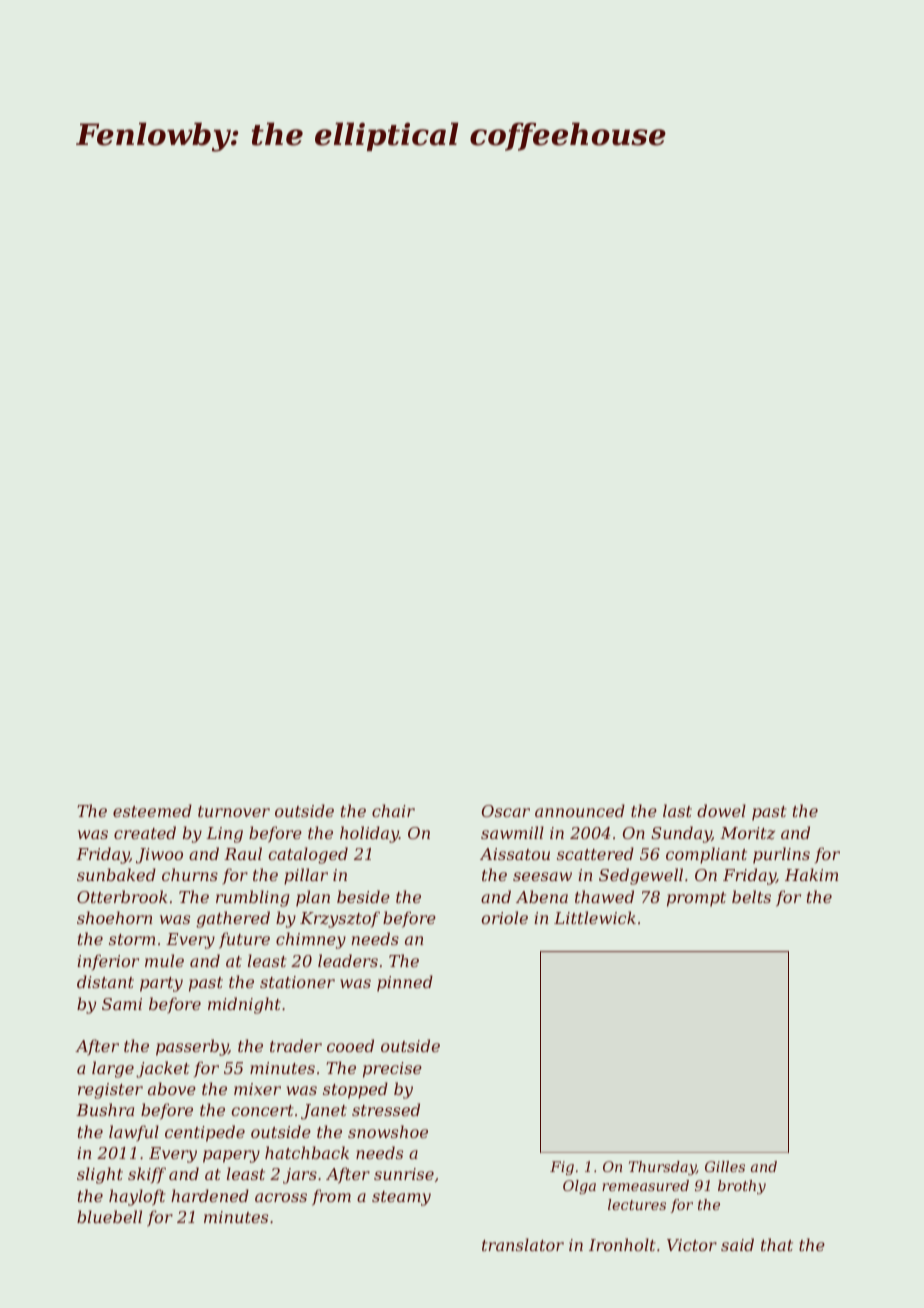  Describe the element at coordinates (113, 1069) in the document. I see `large` at that location.
